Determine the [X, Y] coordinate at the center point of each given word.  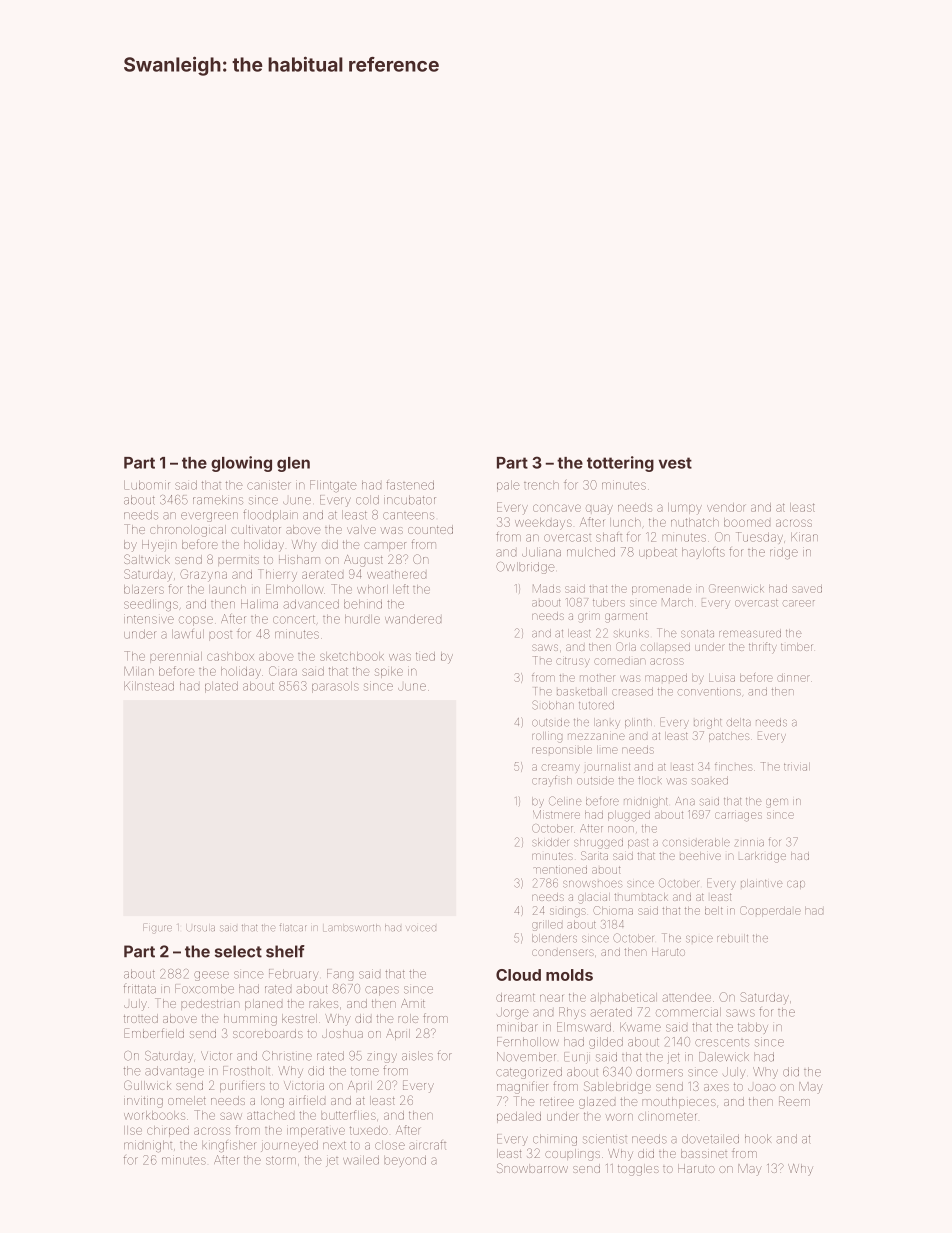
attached [270, 1115]
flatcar [293, 928]
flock [650, 780]
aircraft [427, 1145]
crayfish [552, 781]
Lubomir [147, 485]
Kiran [804, 537]
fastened [410, 485]
